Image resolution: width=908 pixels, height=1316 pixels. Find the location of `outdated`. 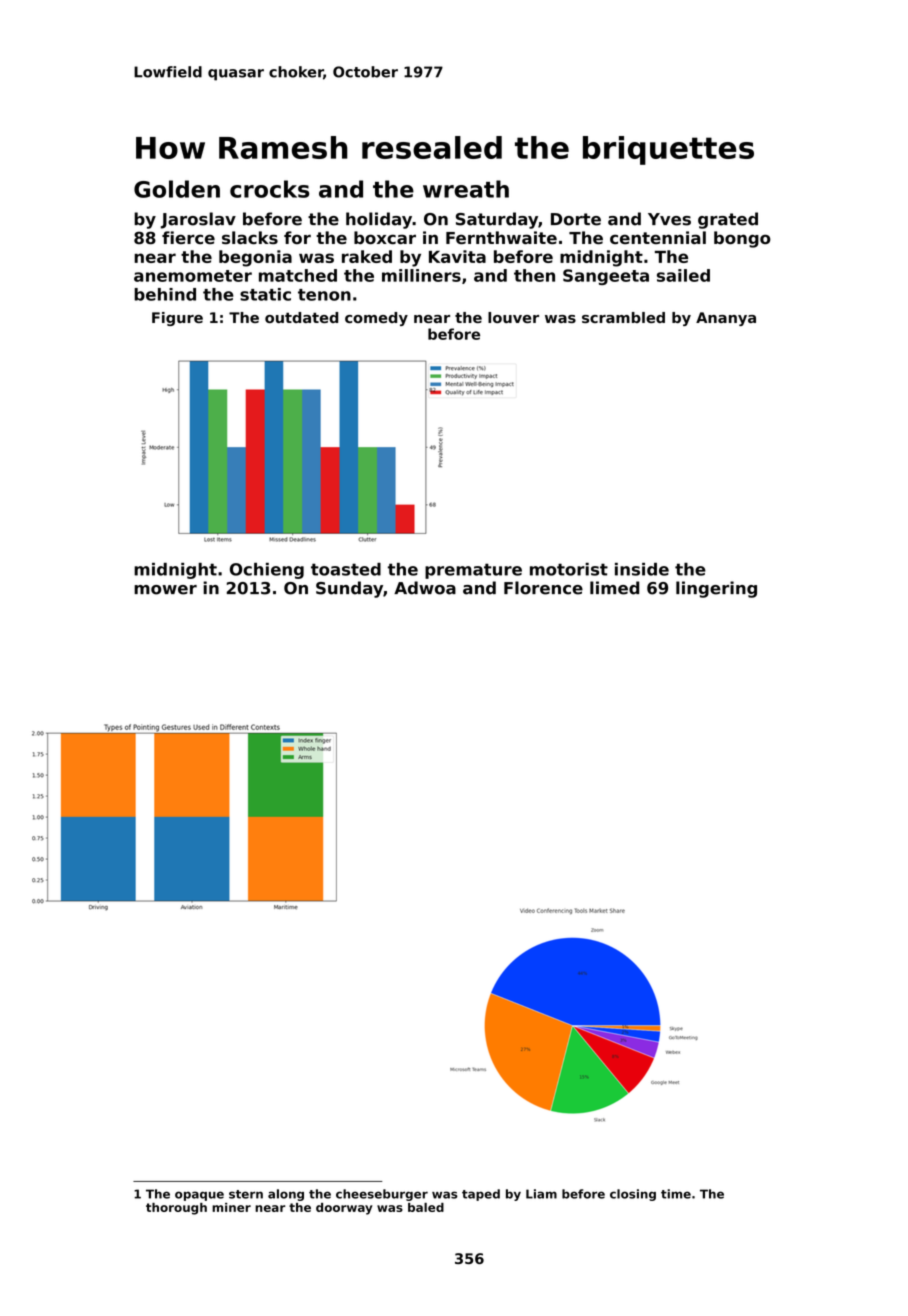

outdated is located at coordinates (301, 317).
